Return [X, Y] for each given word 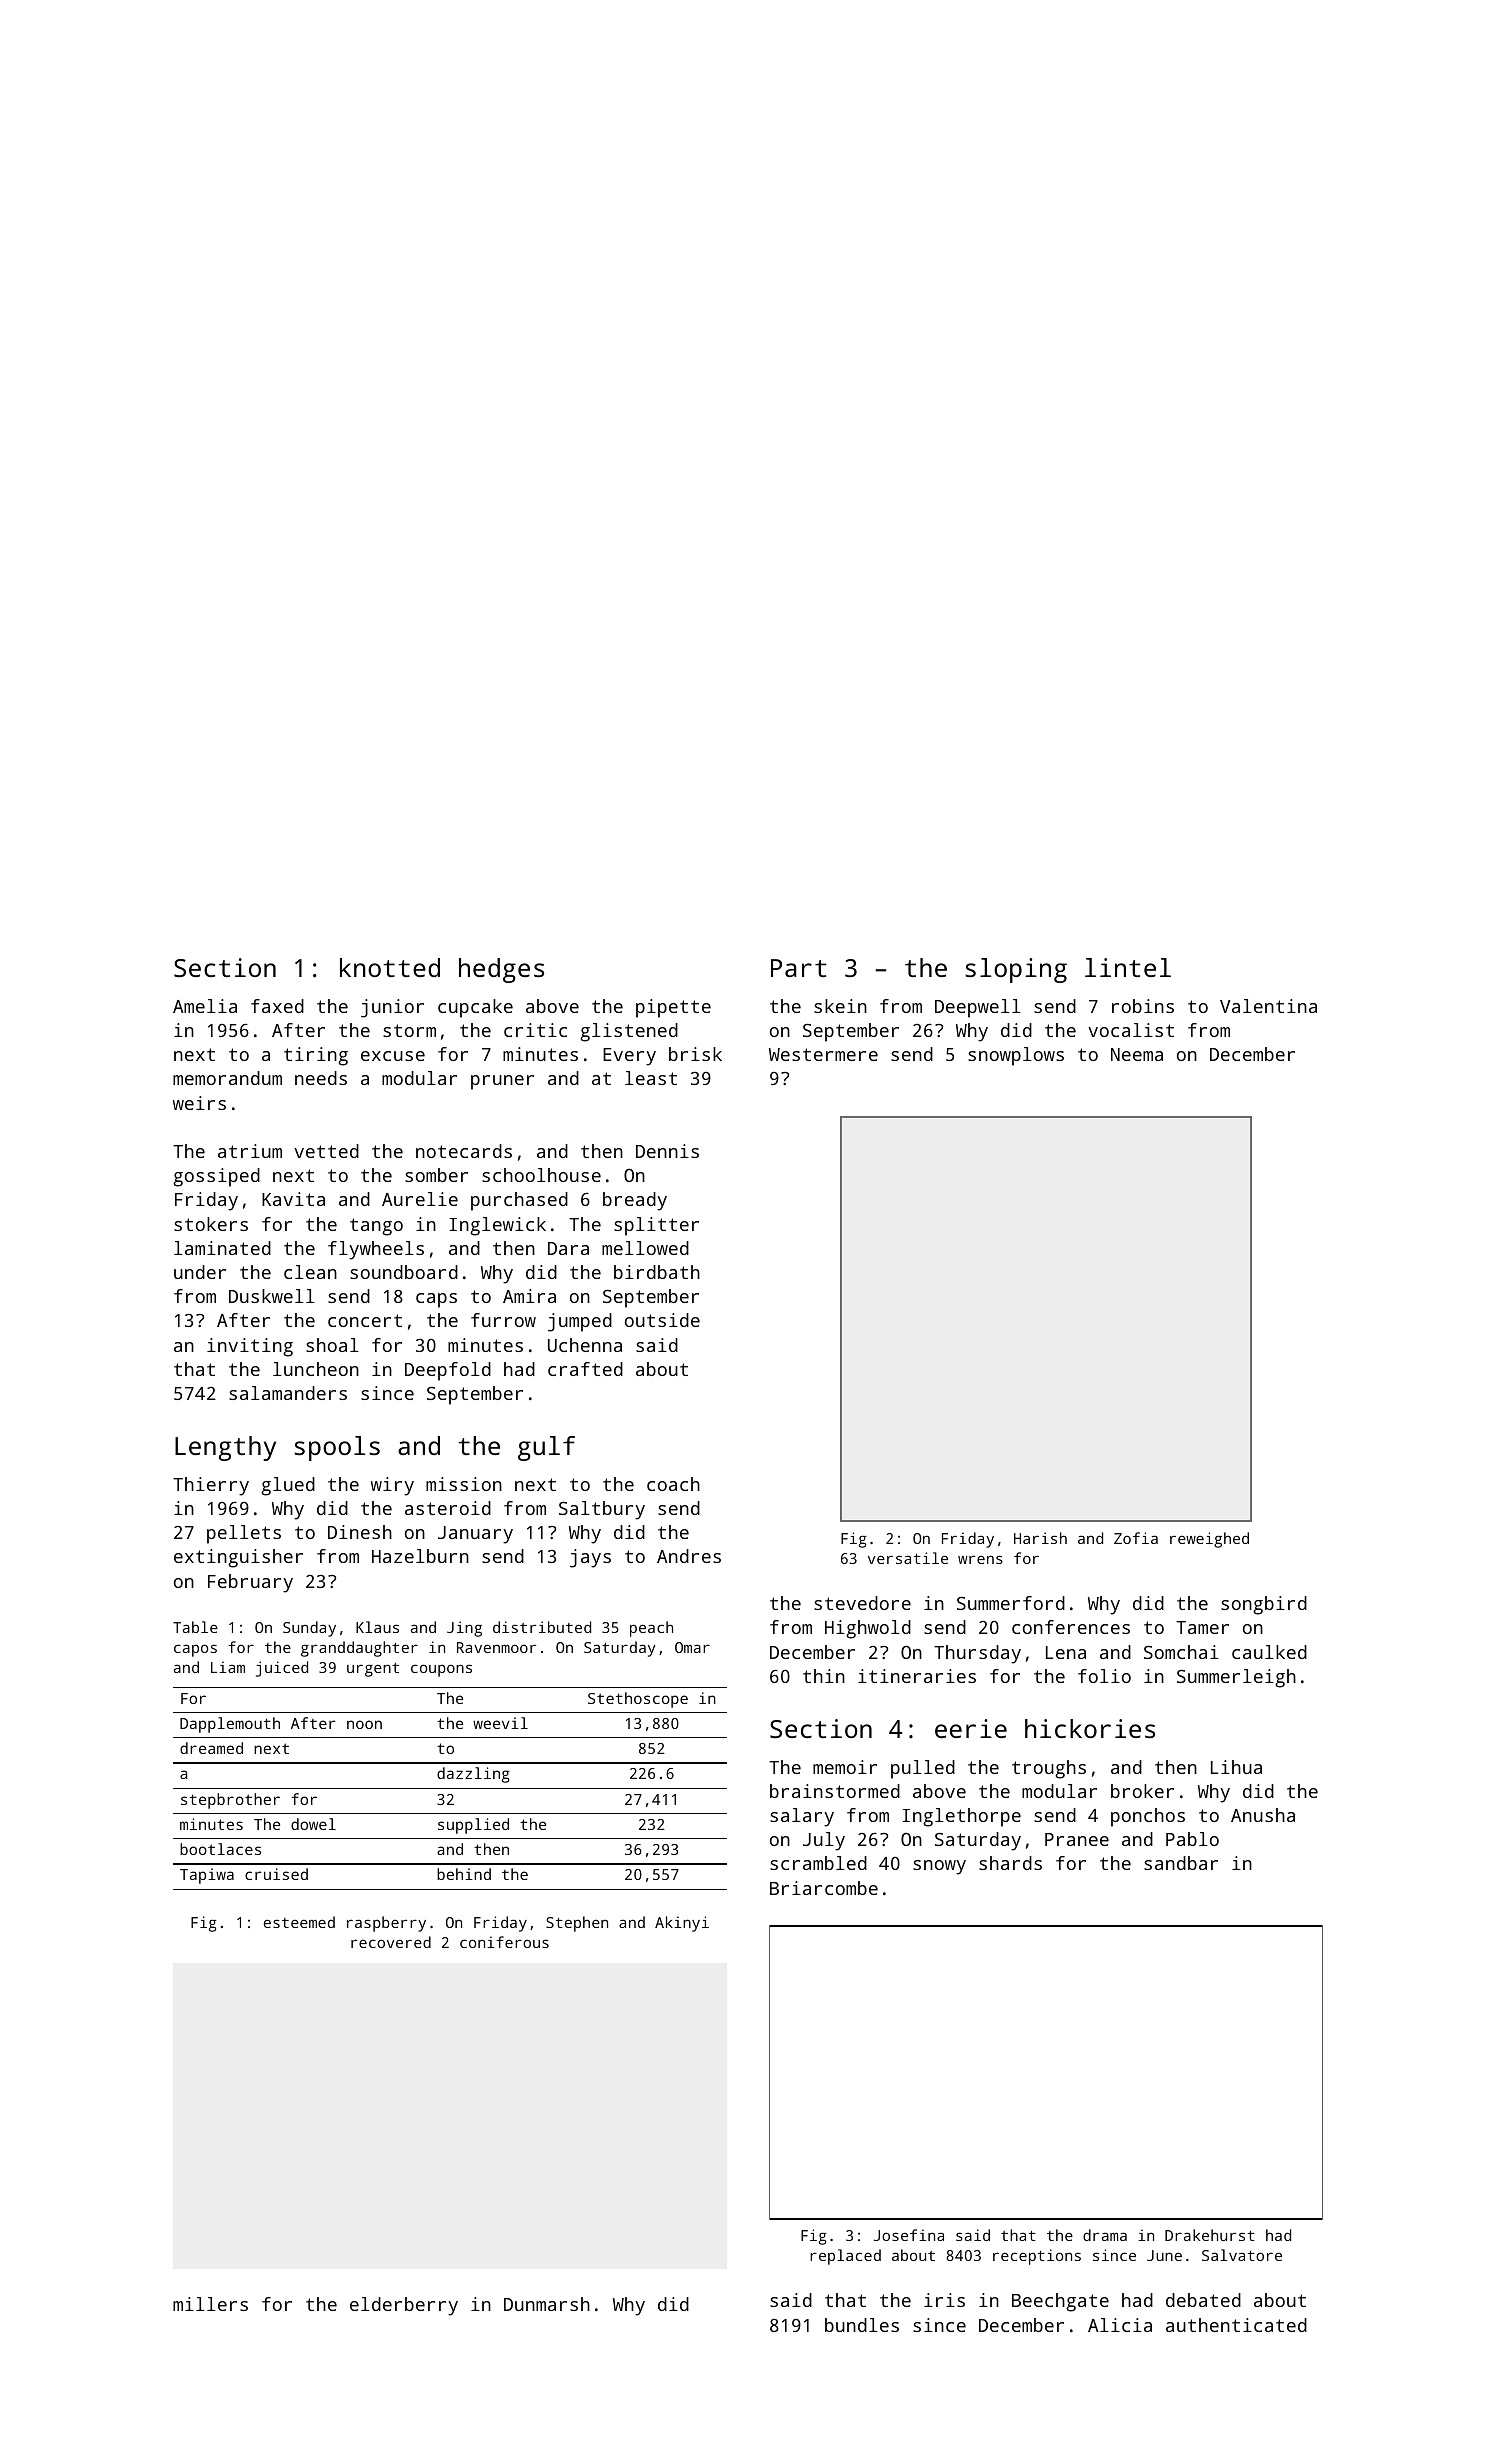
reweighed [1209, 1540]
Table [195, 1627]
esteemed [299, 1922]
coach [673, 1484]
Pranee [1077, 1839]
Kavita [293, 1199]
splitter [656, 1226]
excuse [393, 1056]
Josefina [909, 2235]
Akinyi [682, 1924]
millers [210, 2304]
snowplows [1016, 1056]
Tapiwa [207, 1876]
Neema [1137, 1054]
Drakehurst [1210, 2235]
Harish [1040, 1538]
